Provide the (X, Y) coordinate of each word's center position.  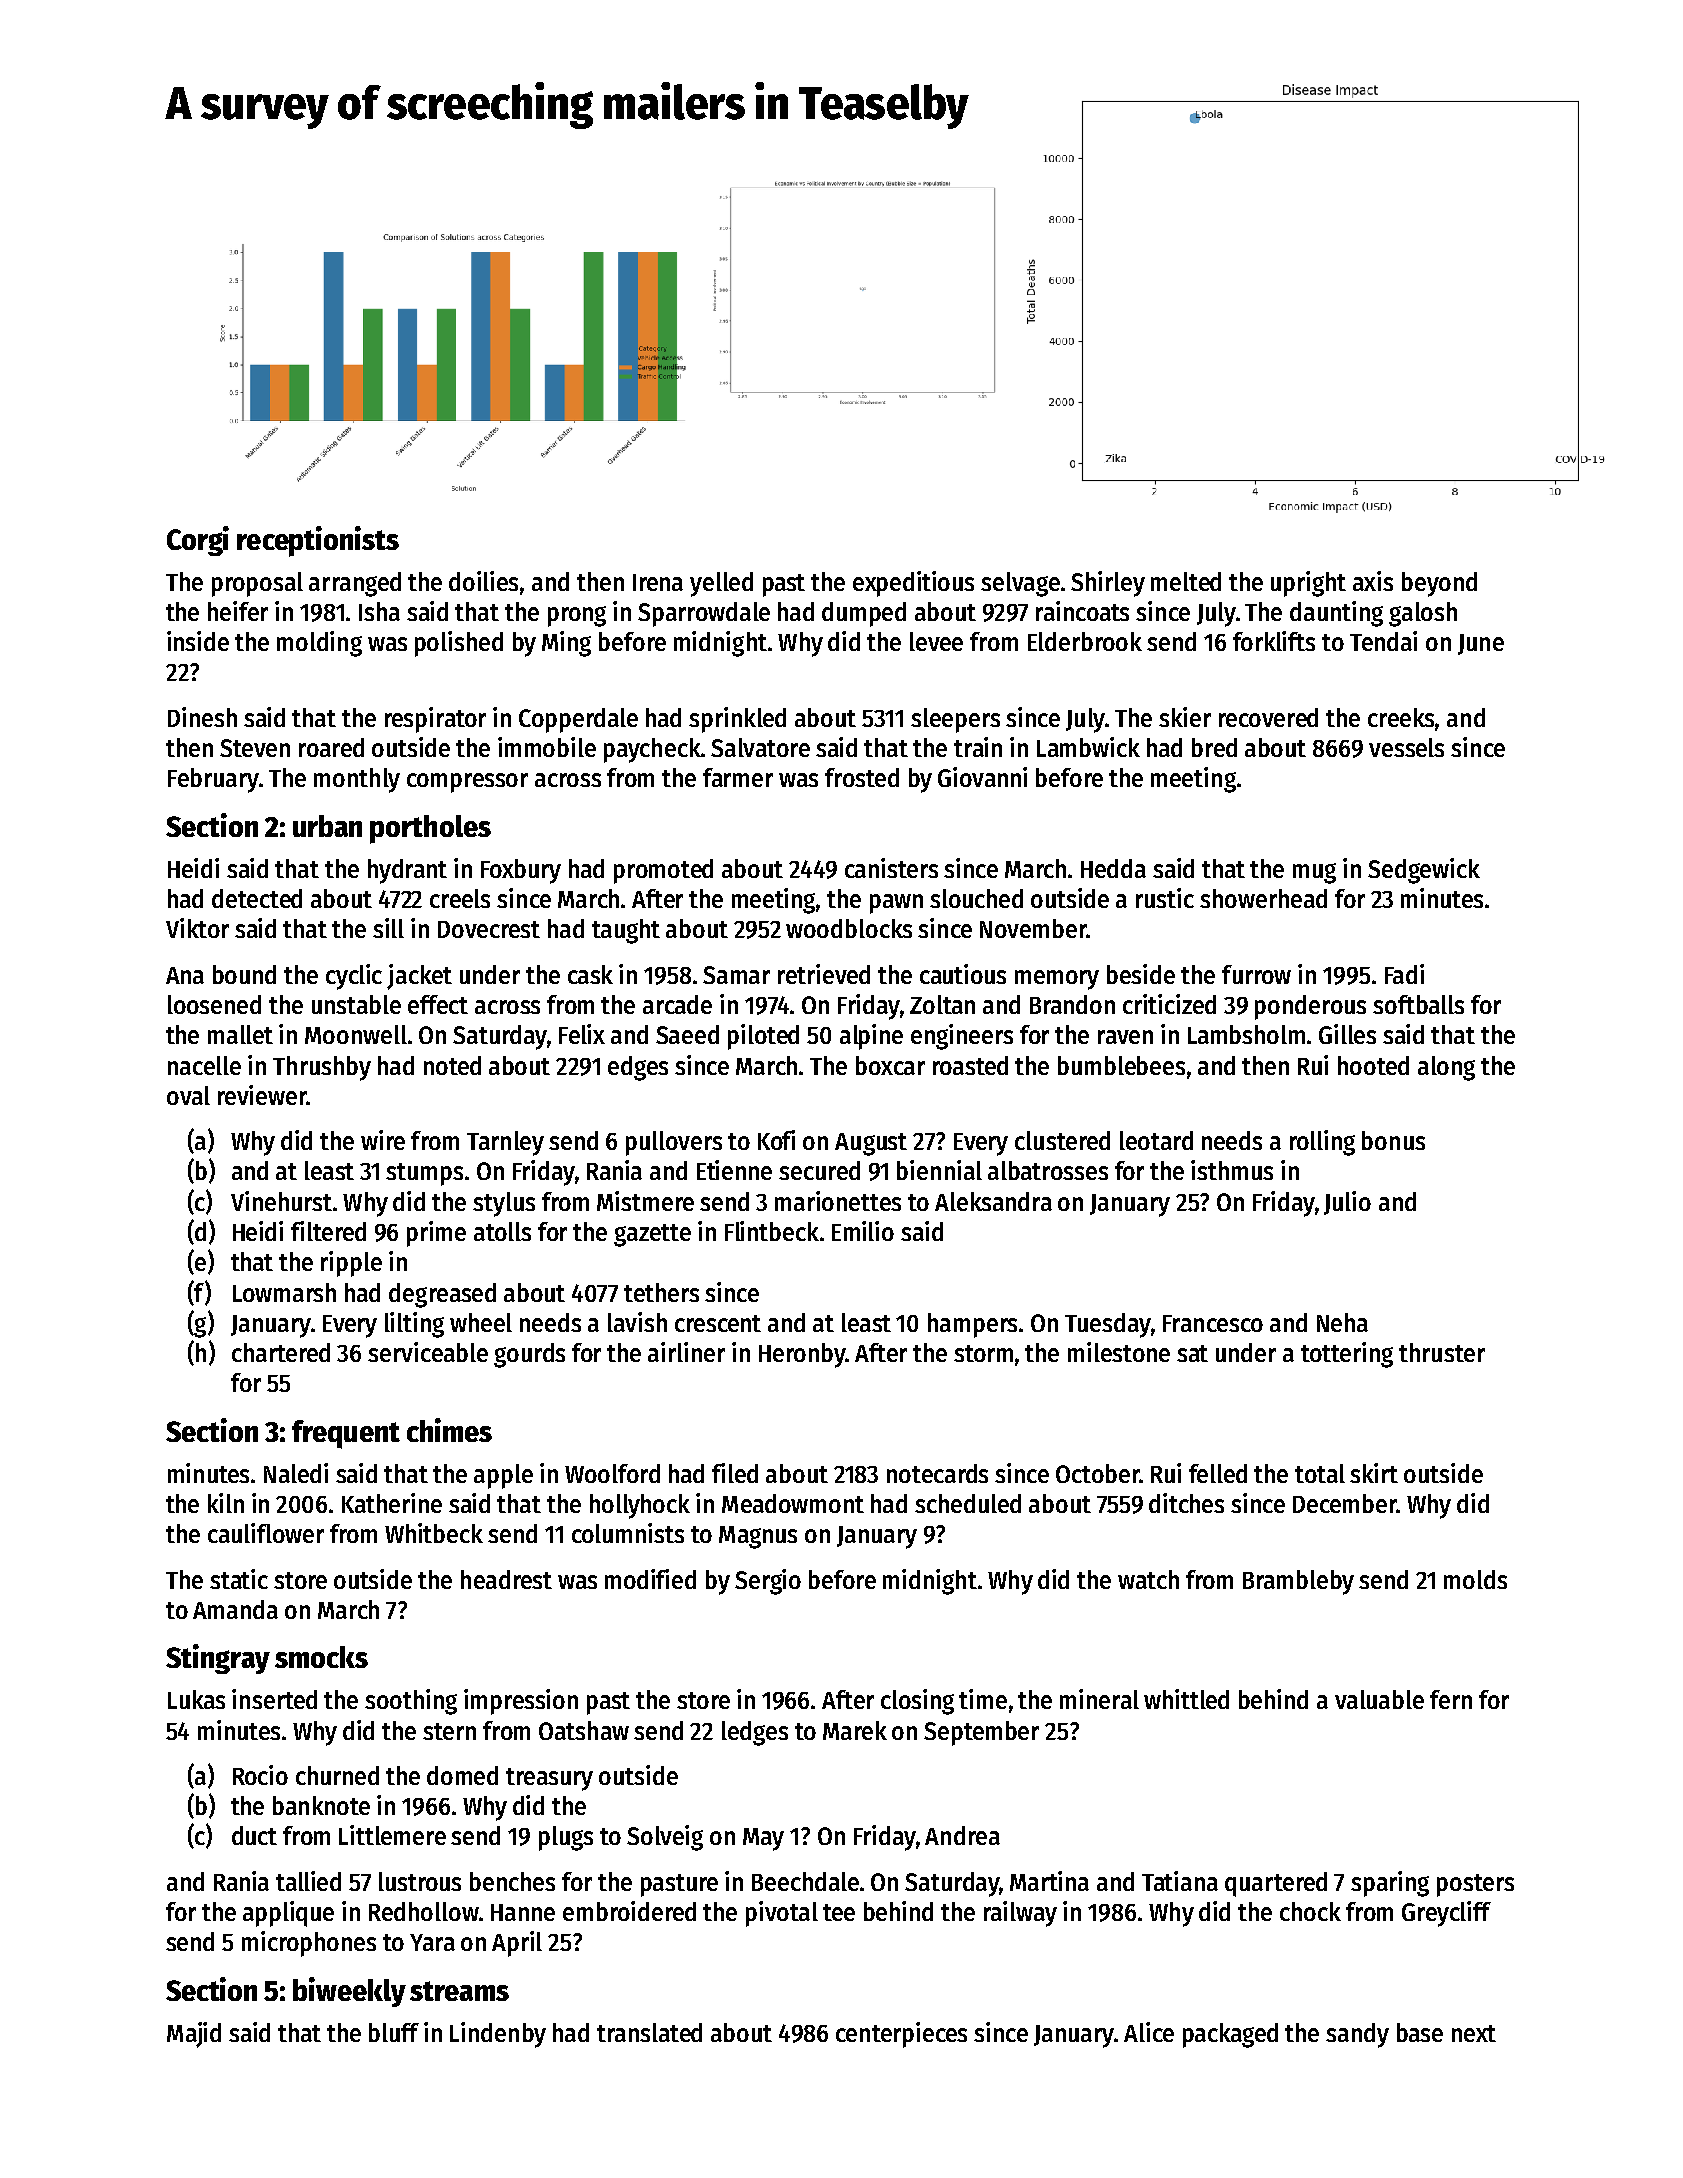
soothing (411, 1702)
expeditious (913, 584)
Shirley (1108, 584)
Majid (194, 2035)
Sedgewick (1424, 871)
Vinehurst (281, 1201)
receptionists (318, 541)
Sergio (768, 1582)
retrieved (824, 974)
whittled (1186, 1699)
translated (649, 2032)
